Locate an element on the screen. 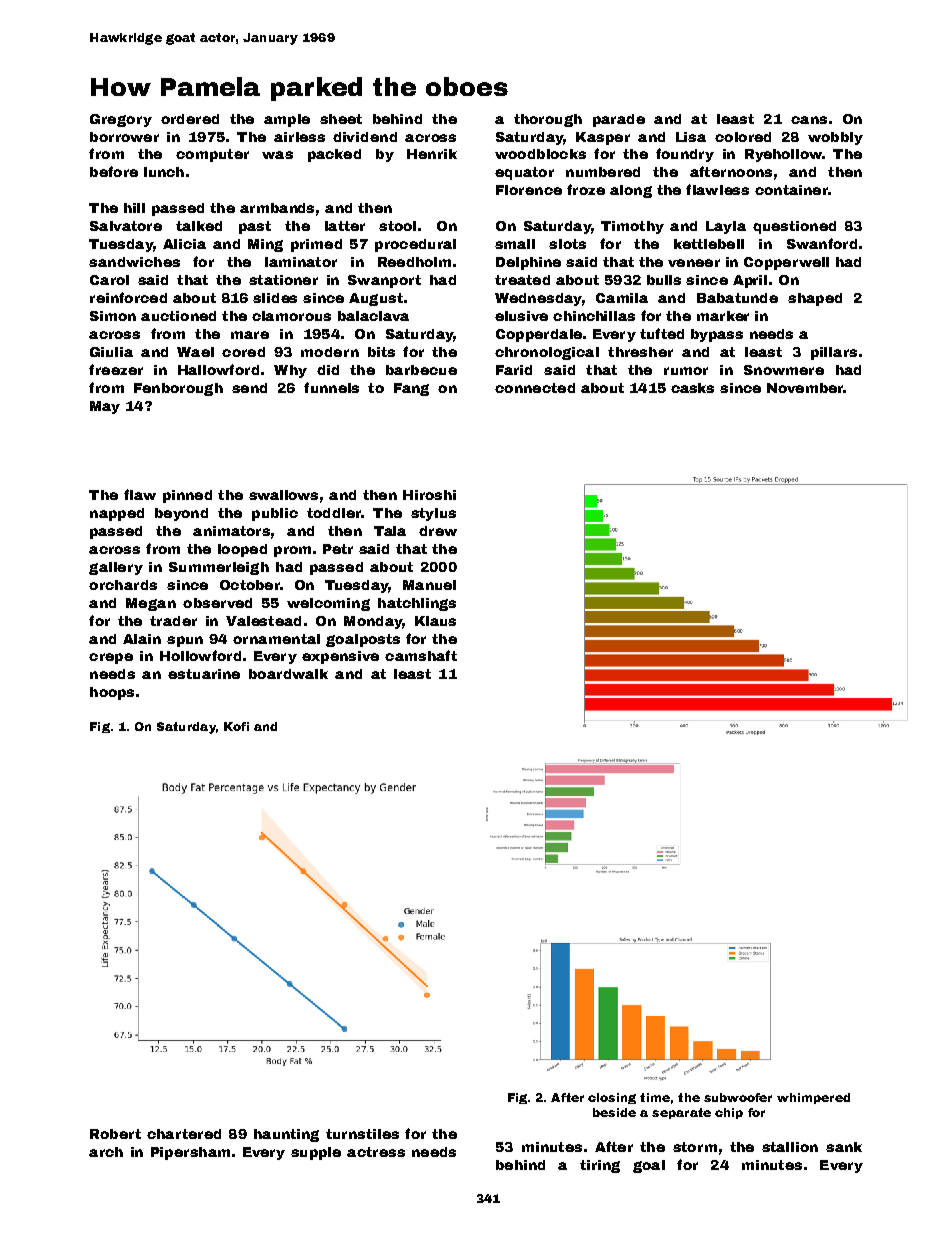  Hiroshi is located at coordinates (429, 495).
